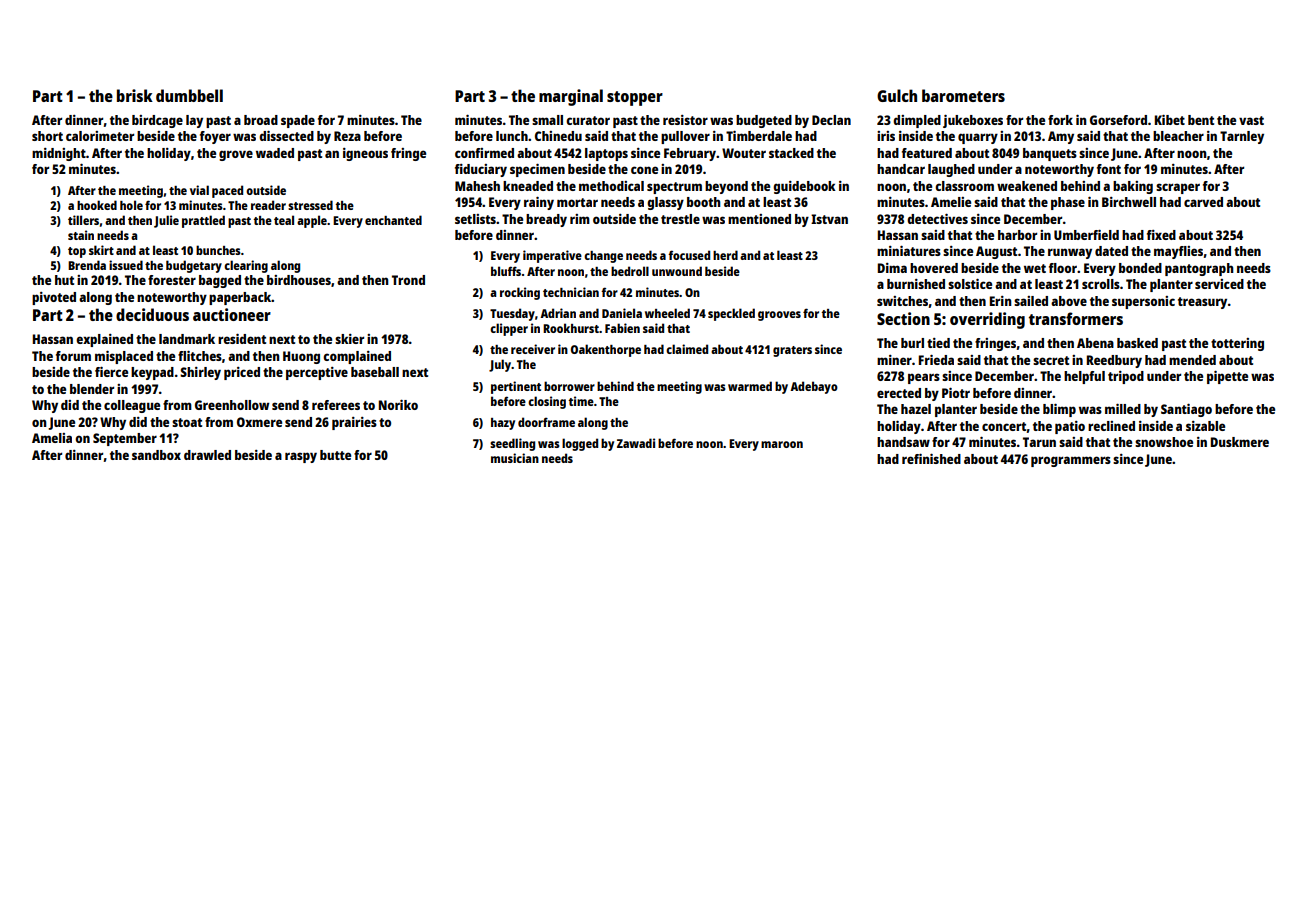 This image has width=1308, height=924. I want to click on kneaded, so click(528, 186).
